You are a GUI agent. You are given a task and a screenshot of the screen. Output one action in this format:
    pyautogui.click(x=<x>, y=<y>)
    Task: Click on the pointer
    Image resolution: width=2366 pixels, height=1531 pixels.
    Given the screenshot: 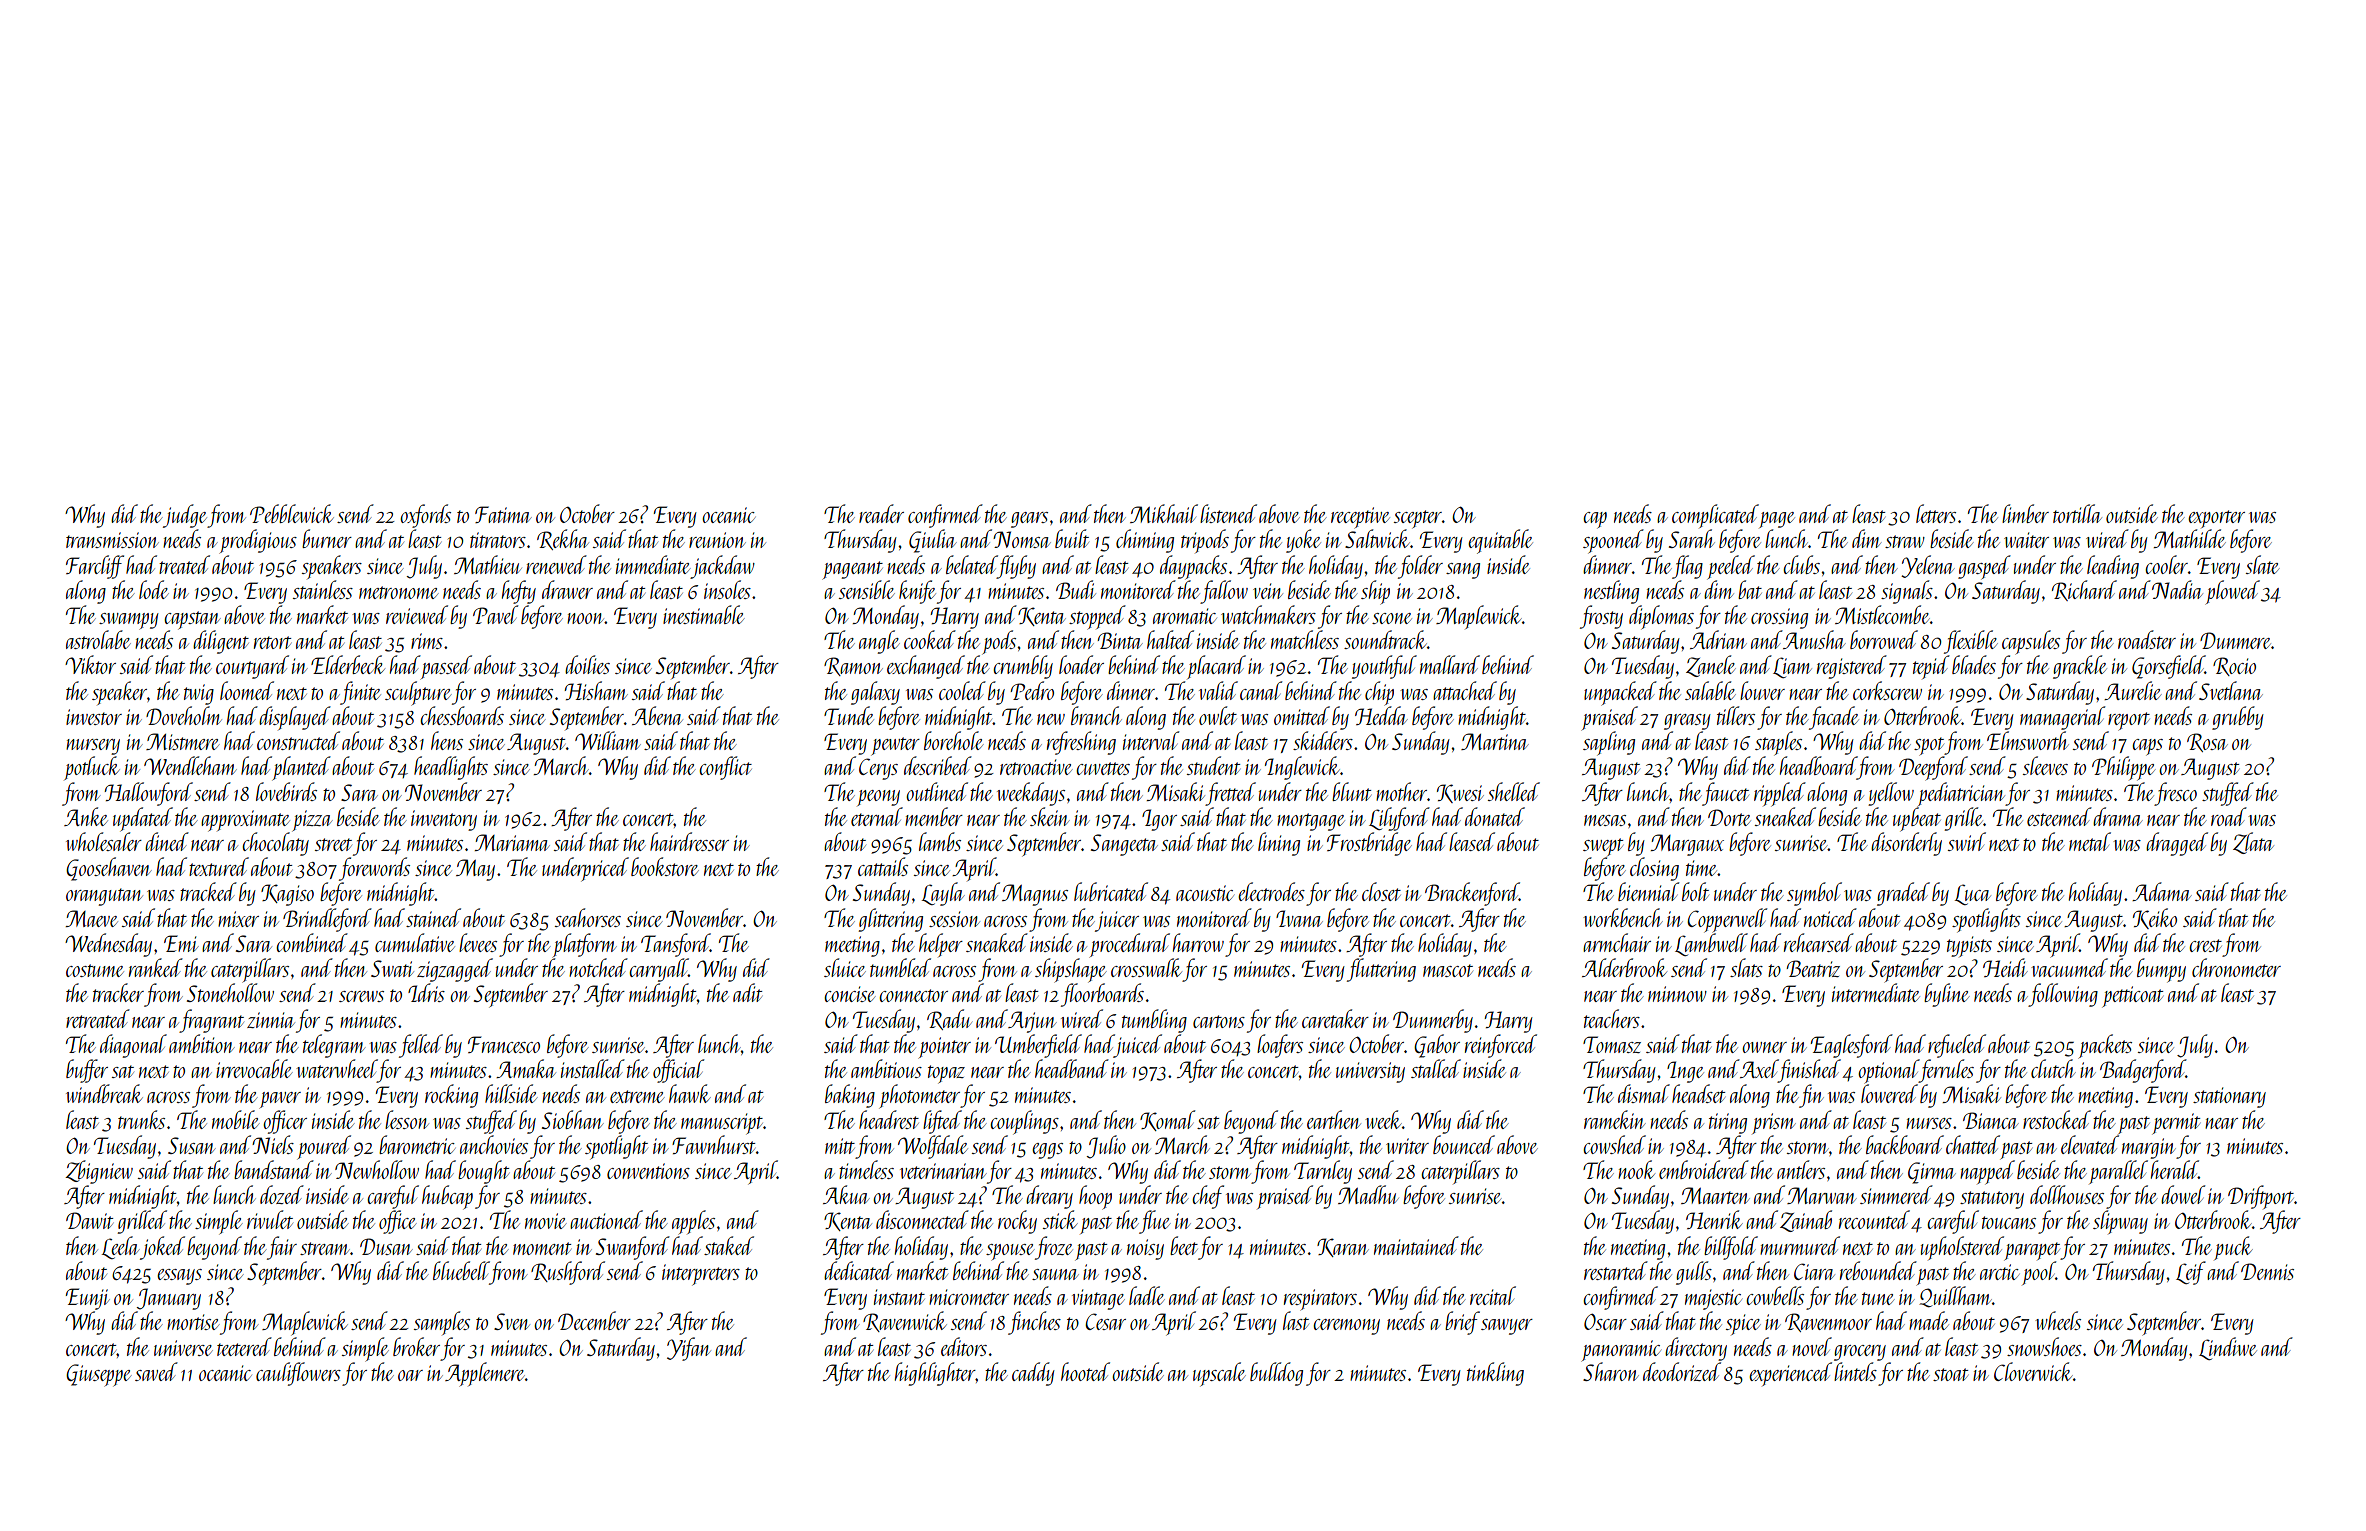 What is the action you would take?
    pyautogui.click(x=944, y=1048)
